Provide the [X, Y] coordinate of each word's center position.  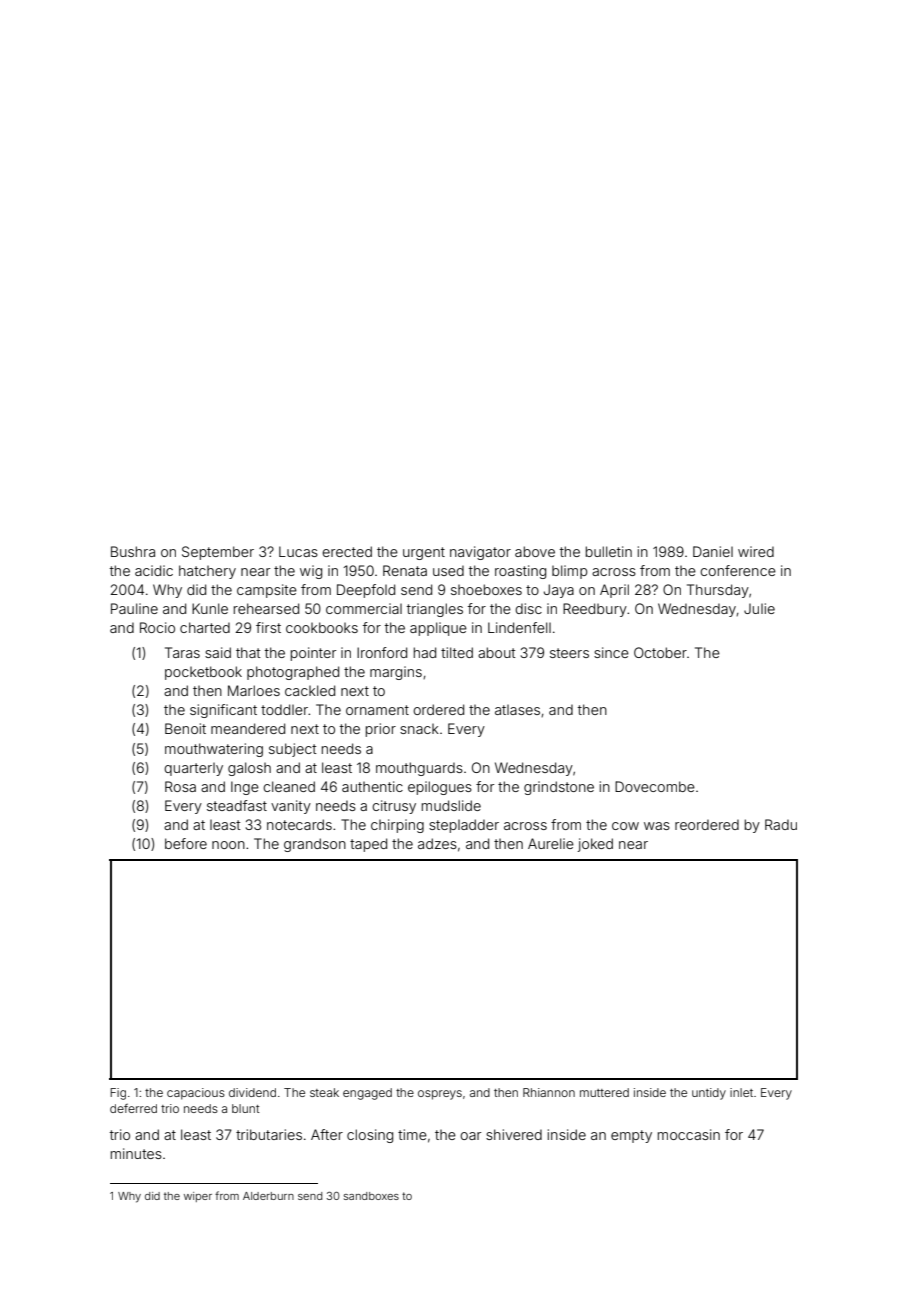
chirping [397, 826]
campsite [267, 591]
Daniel [713, 551]
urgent [424, 553]
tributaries [269, 1134]
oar [470, 1136]
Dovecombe [655, 786]
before [186, 843]
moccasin [689, 1134]
